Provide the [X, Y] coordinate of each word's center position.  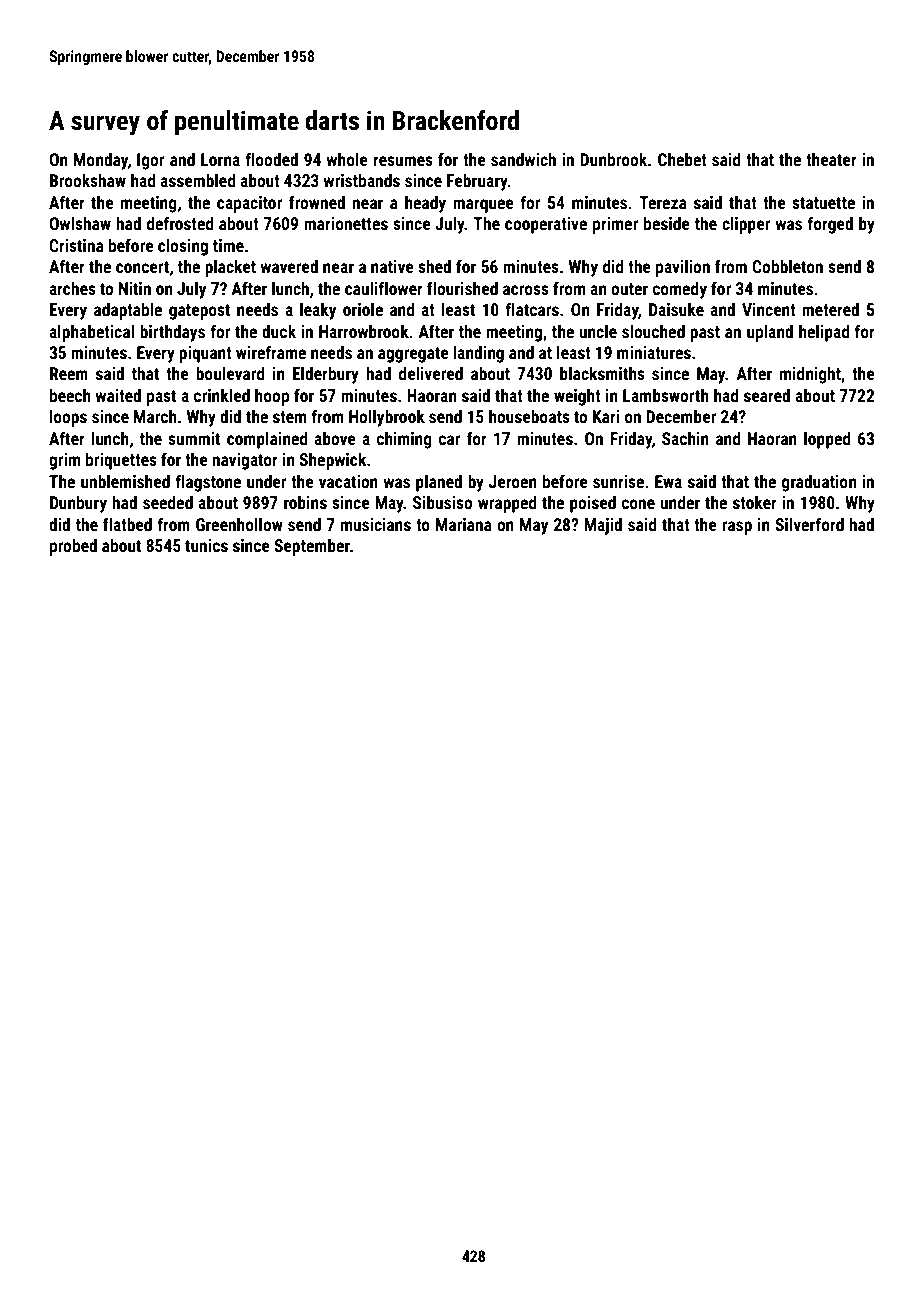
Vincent [769, 309]
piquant [205, 354]
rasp [737, 528]
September [312, 547]
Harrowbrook [364, 331]
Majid [603, 526]
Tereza [663, 202]
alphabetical [91, 333]
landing [478, 354]
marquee [483, 206]
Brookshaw [88, 180]
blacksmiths [602, 373]
